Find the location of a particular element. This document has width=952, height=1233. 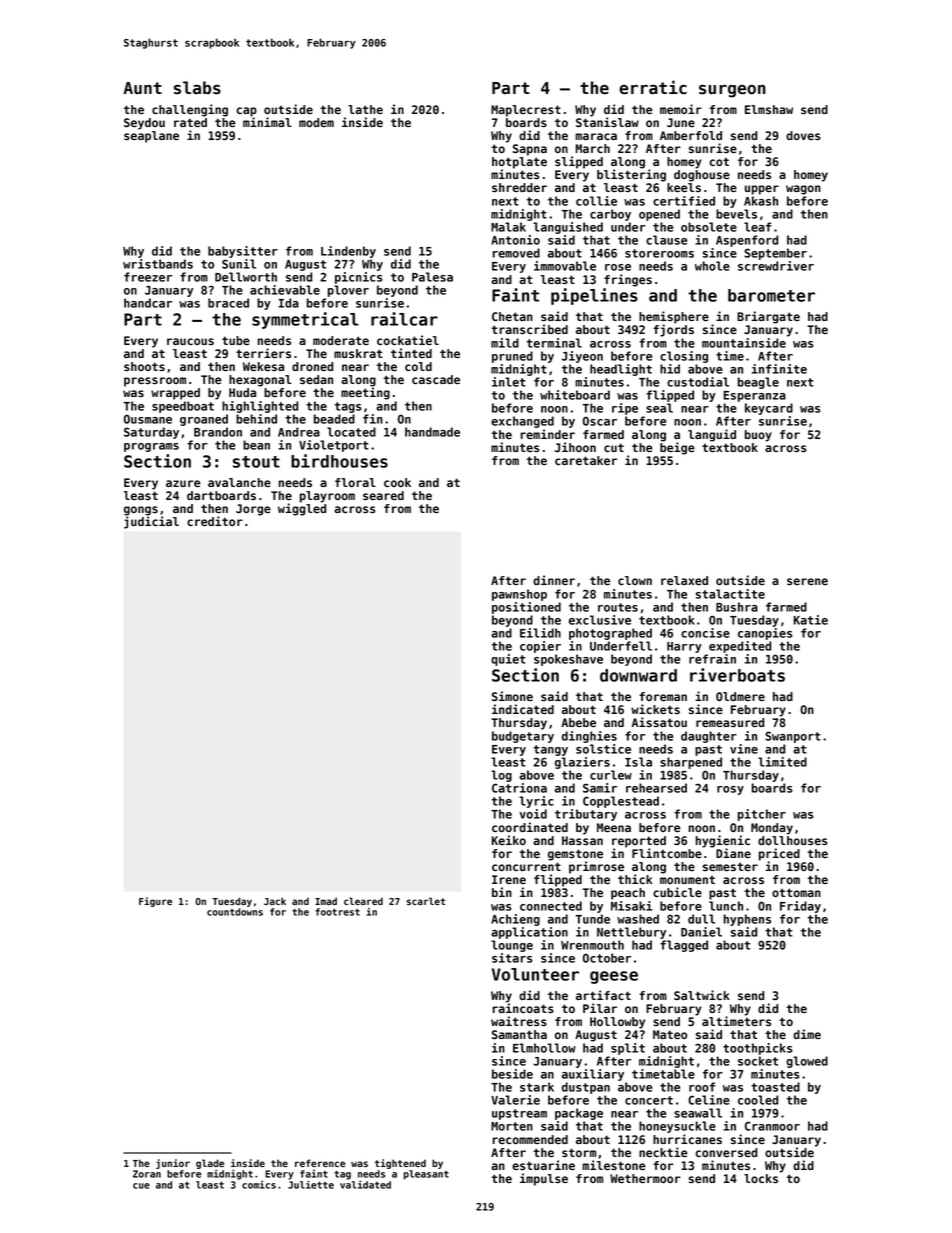

handmade is located at coordinates (432, 432).
